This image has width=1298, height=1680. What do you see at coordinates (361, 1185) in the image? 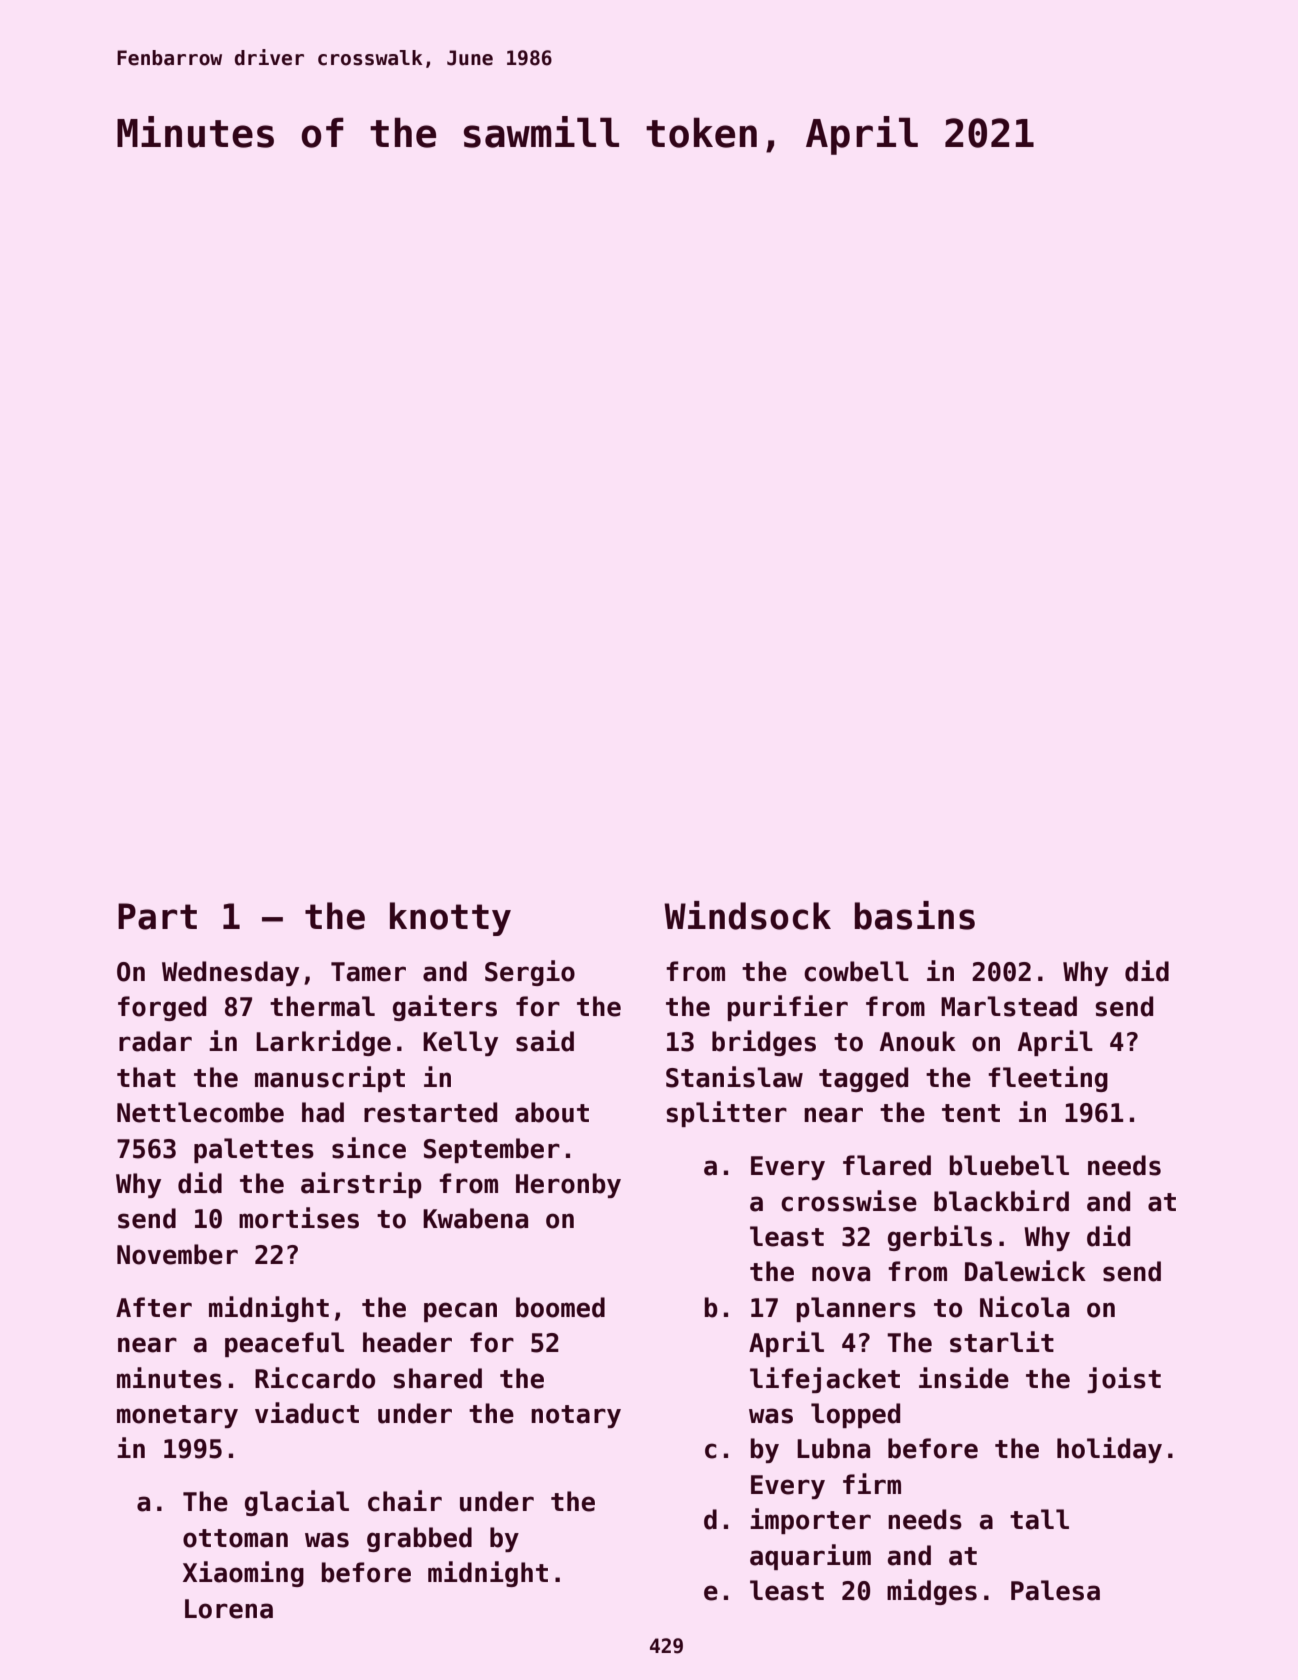
I see `airstrip` at bounding box center [361, 1185].
